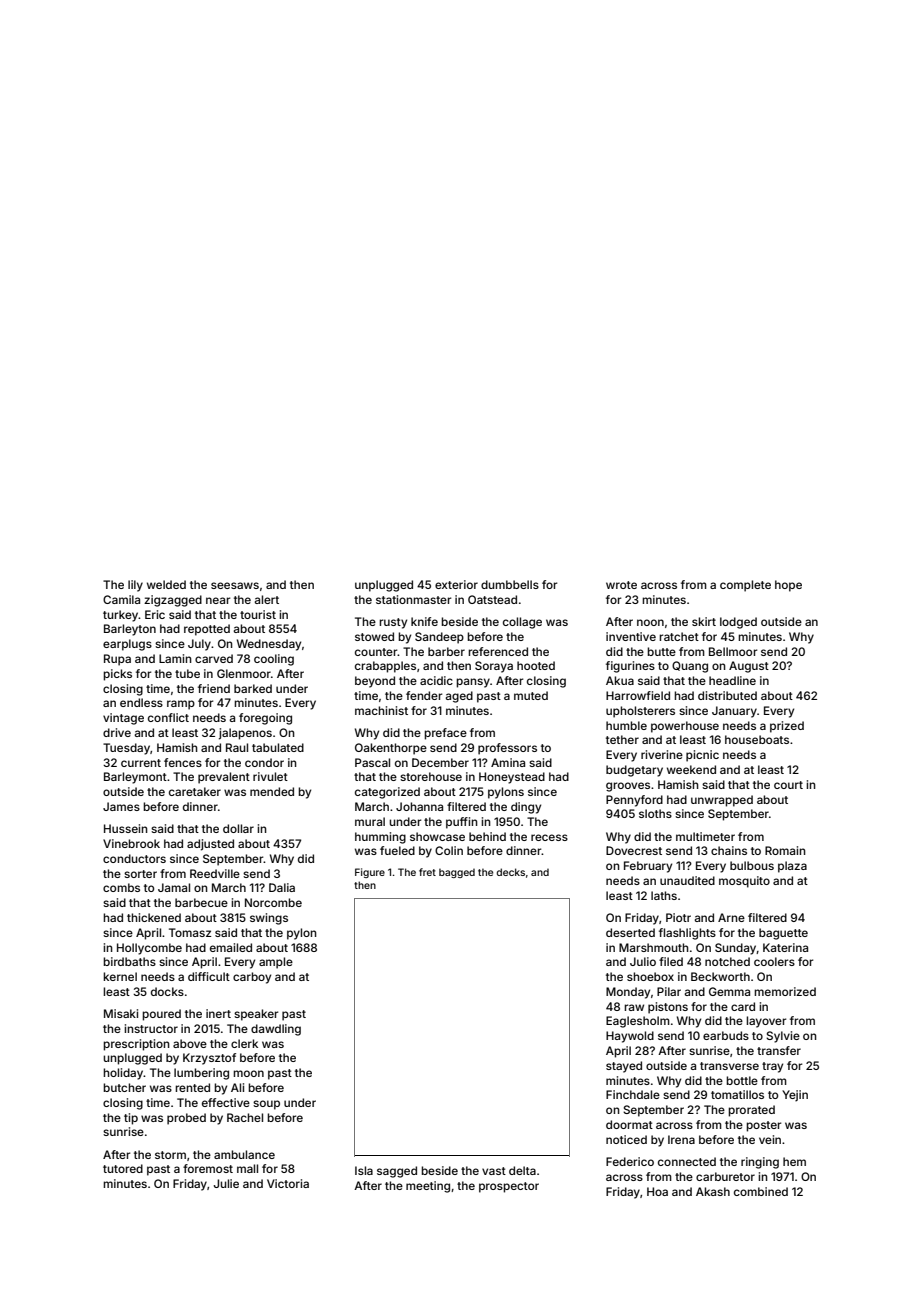  I want to click on welded, so click(166, 584).
